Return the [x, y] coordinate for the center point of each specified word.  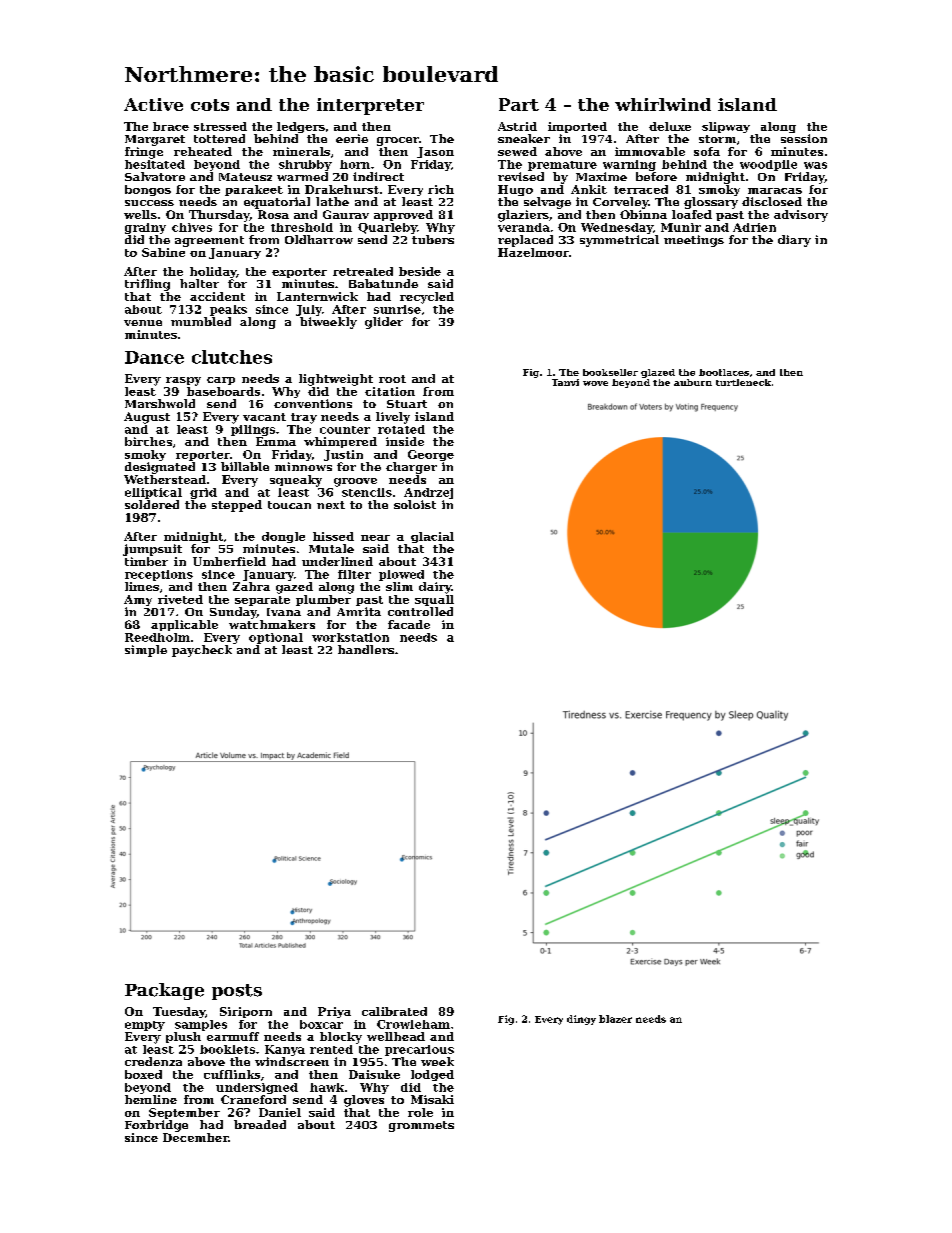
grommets [421, 1126]
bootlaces [724, 372]
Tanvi [565, 382]
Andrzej [428, 493]
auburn [693, 382]
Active [153, 104]
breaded [260, 1124]
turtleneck [743, 382]
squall [434, 600]
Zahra [251, 586]
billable [245, 466]
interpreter [370, 106]
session [804, 138]
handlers [366, 649]
